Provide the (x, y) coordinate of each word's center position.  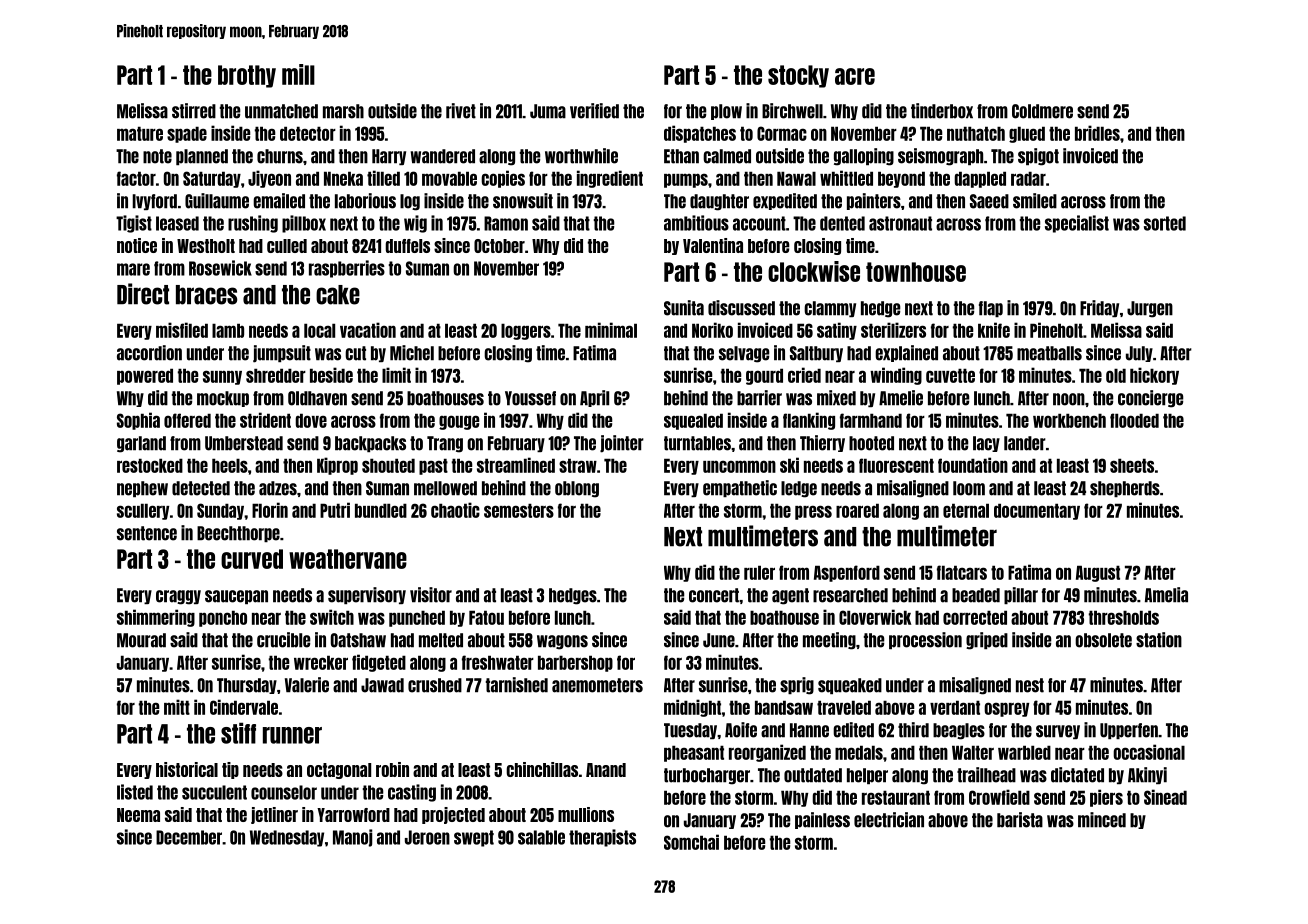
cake (338, 295)
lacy (986, 444)
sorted (1165, 223)
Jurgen (1150, 309)
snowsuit (523, 201)
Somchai (691, 842)
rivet (461, 111)
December (189, 837)
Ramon (506, 223)
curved (252, 559)
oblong (577, 489)
